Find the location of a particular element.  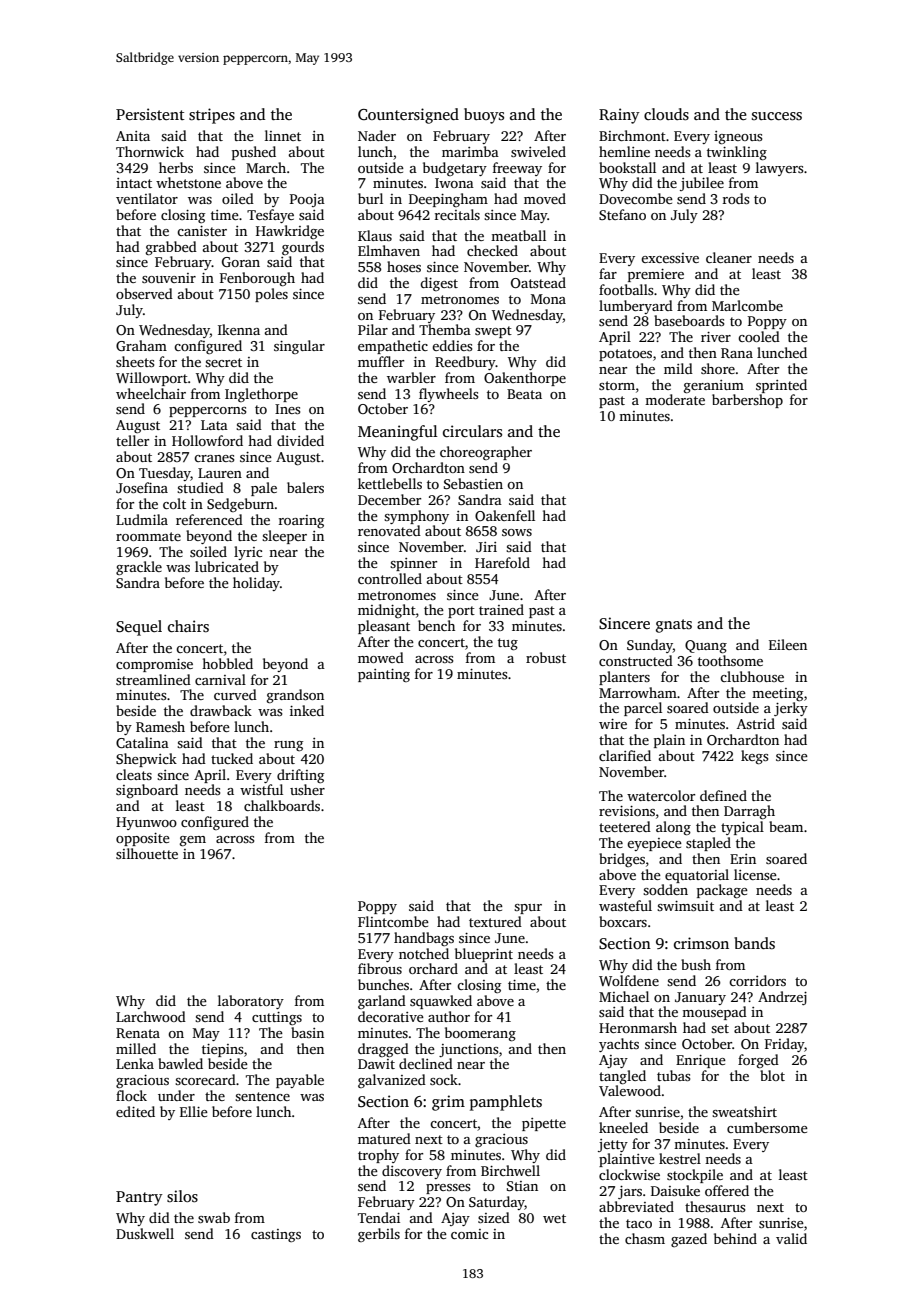

Beata is located at coordinates (524, 394).
